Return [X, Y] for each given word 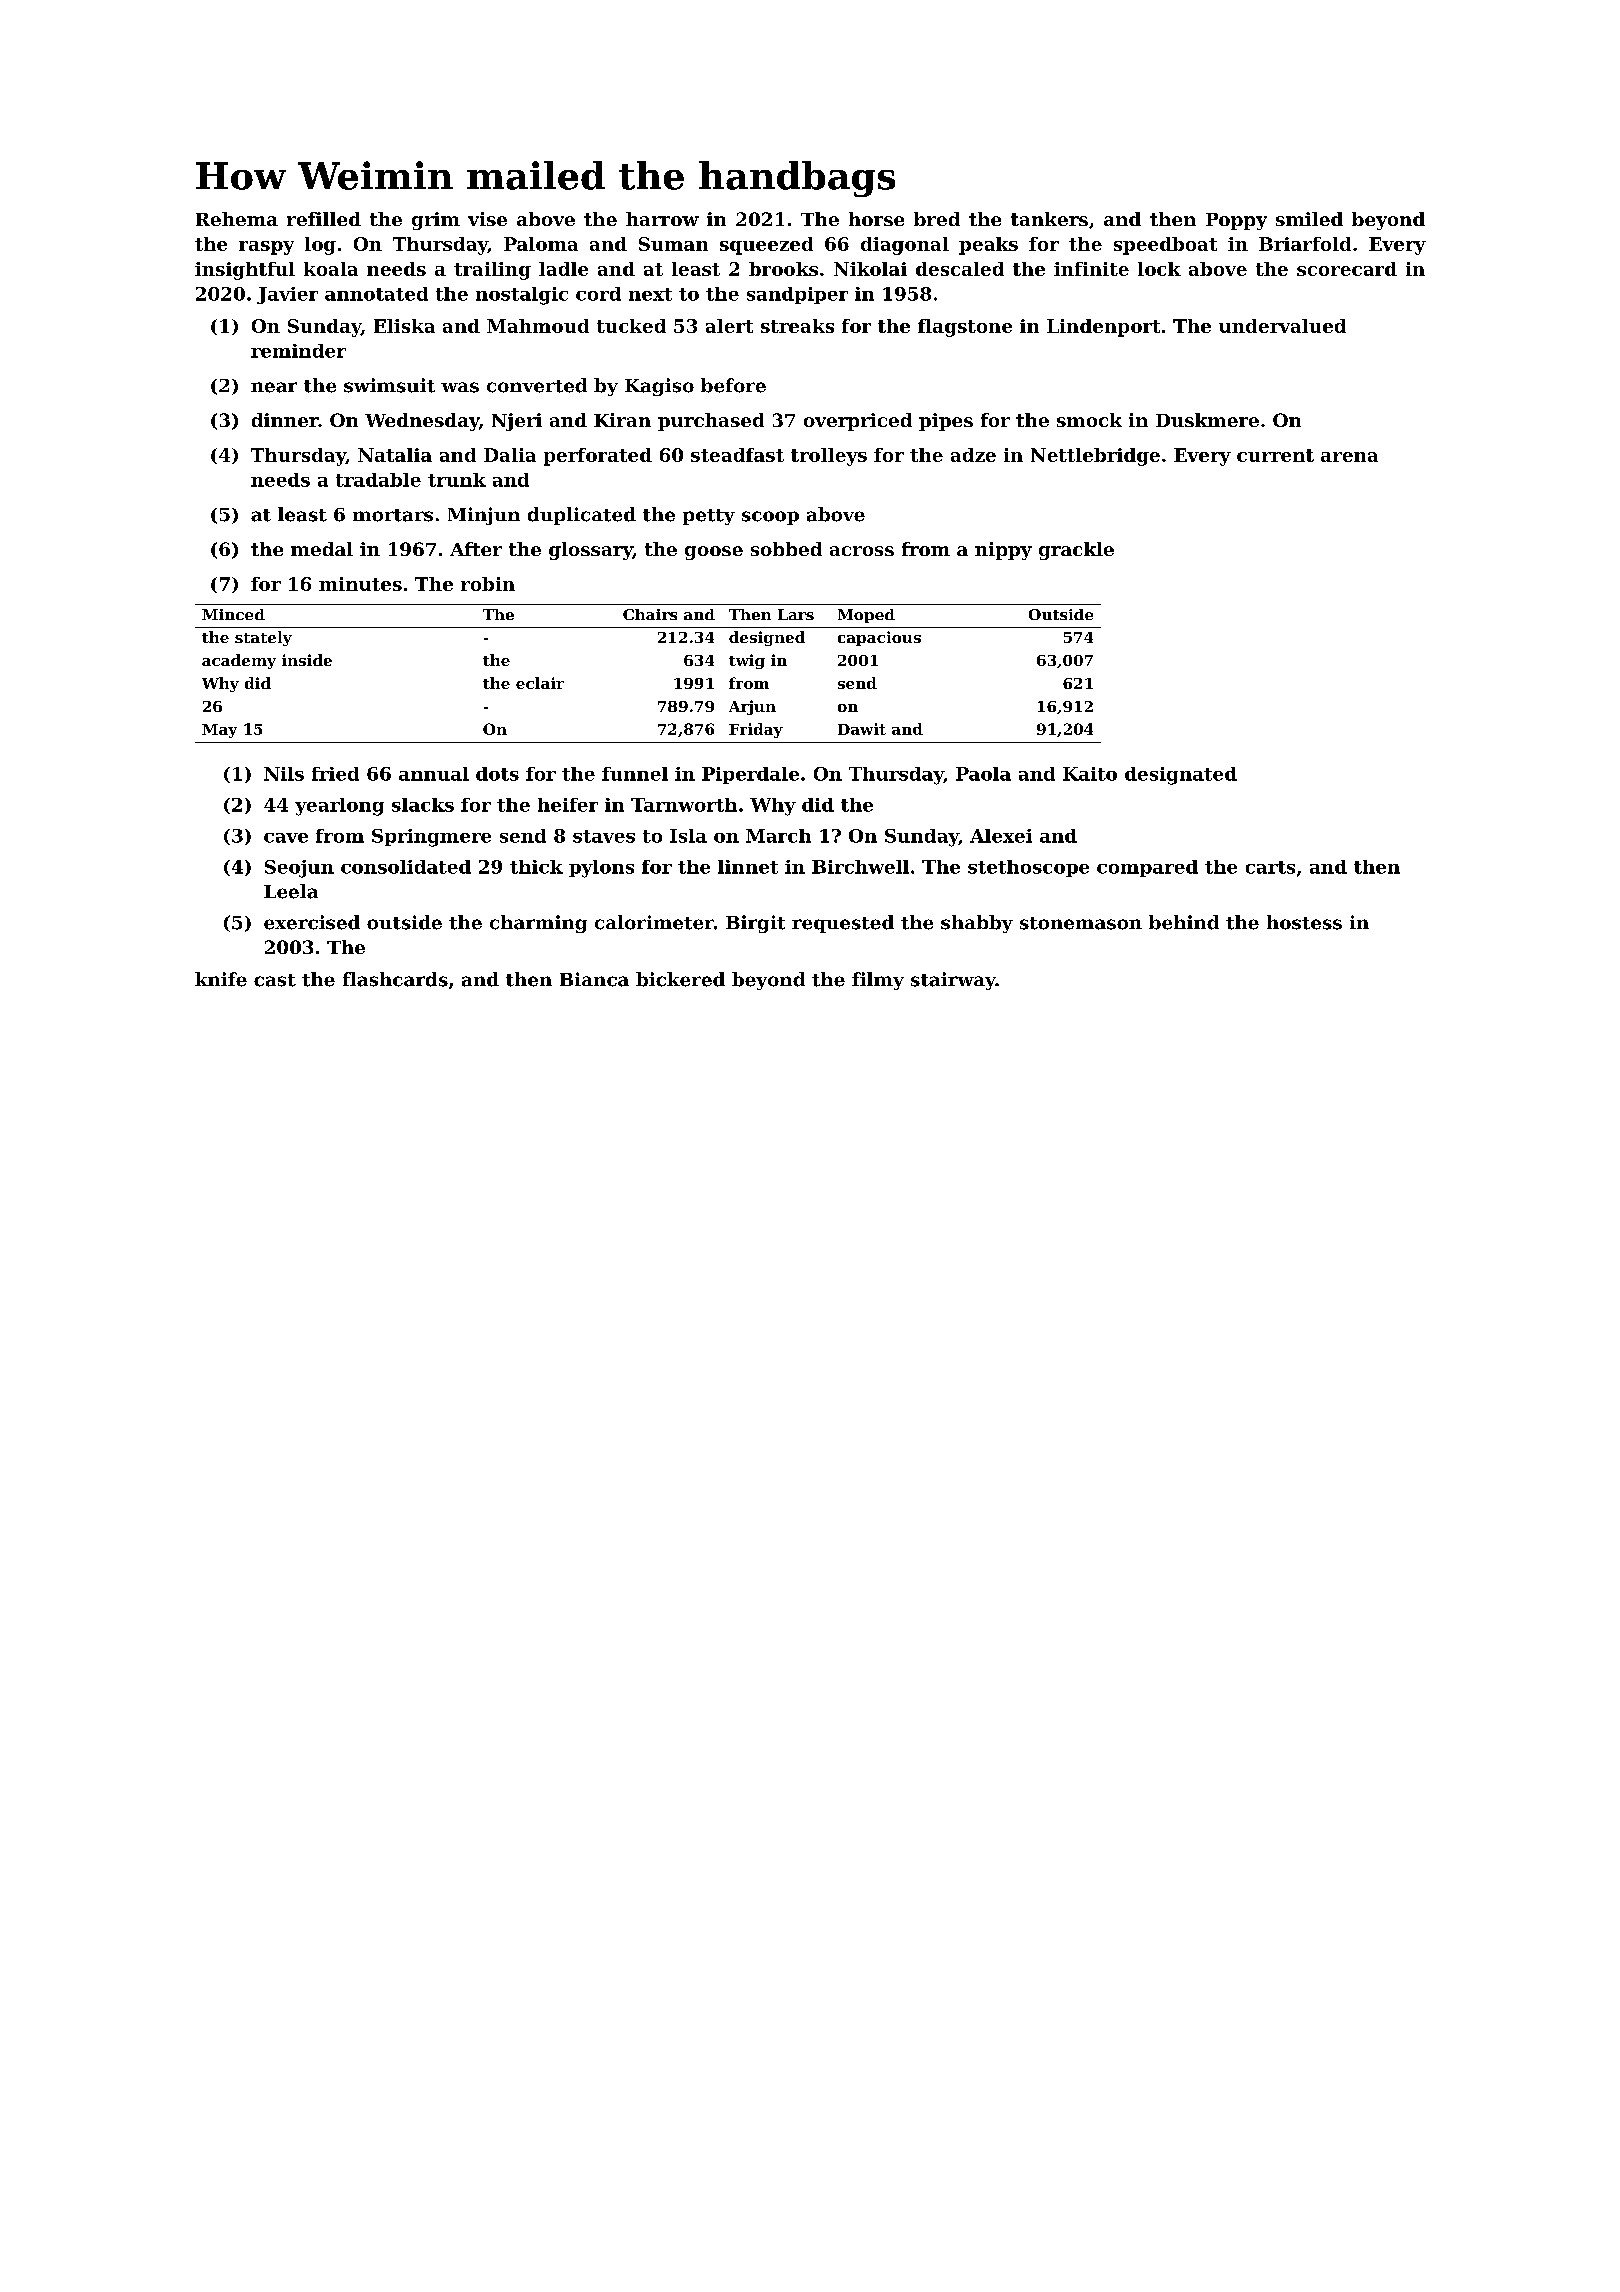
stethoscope [1028, 868]
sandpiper [797, 295]
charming [538, 924]
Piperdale [750, 775]
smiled [1309, 219]
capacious [879, 638]
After [476, 549]
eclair [540, 683]
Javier [287, 295]
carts [1270, 867]
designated [1181, 776]
